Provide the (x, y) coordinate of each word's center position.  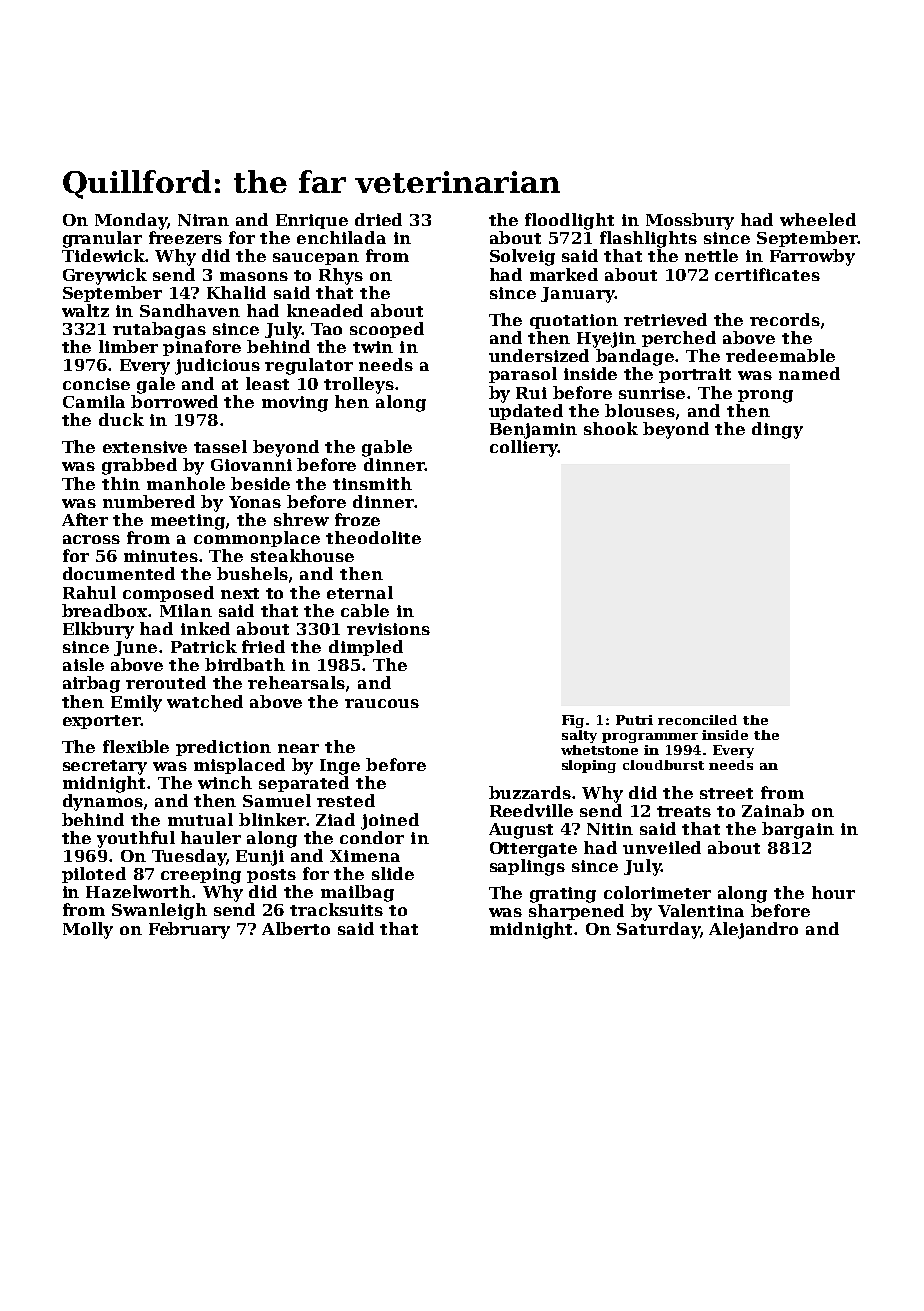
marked (564, 274)
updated (526, 412)
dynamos (103, 802)
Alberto (296, 928)
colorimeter (657, 892)
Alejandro (753, 930)
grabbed (139, 466)
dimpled (366, 648)
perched (679, 339)
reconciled (697, 720)
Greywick (105, 276)
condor (372, 837)
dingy (777, 430)
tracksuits (336, 909)
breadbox (104, 610)
